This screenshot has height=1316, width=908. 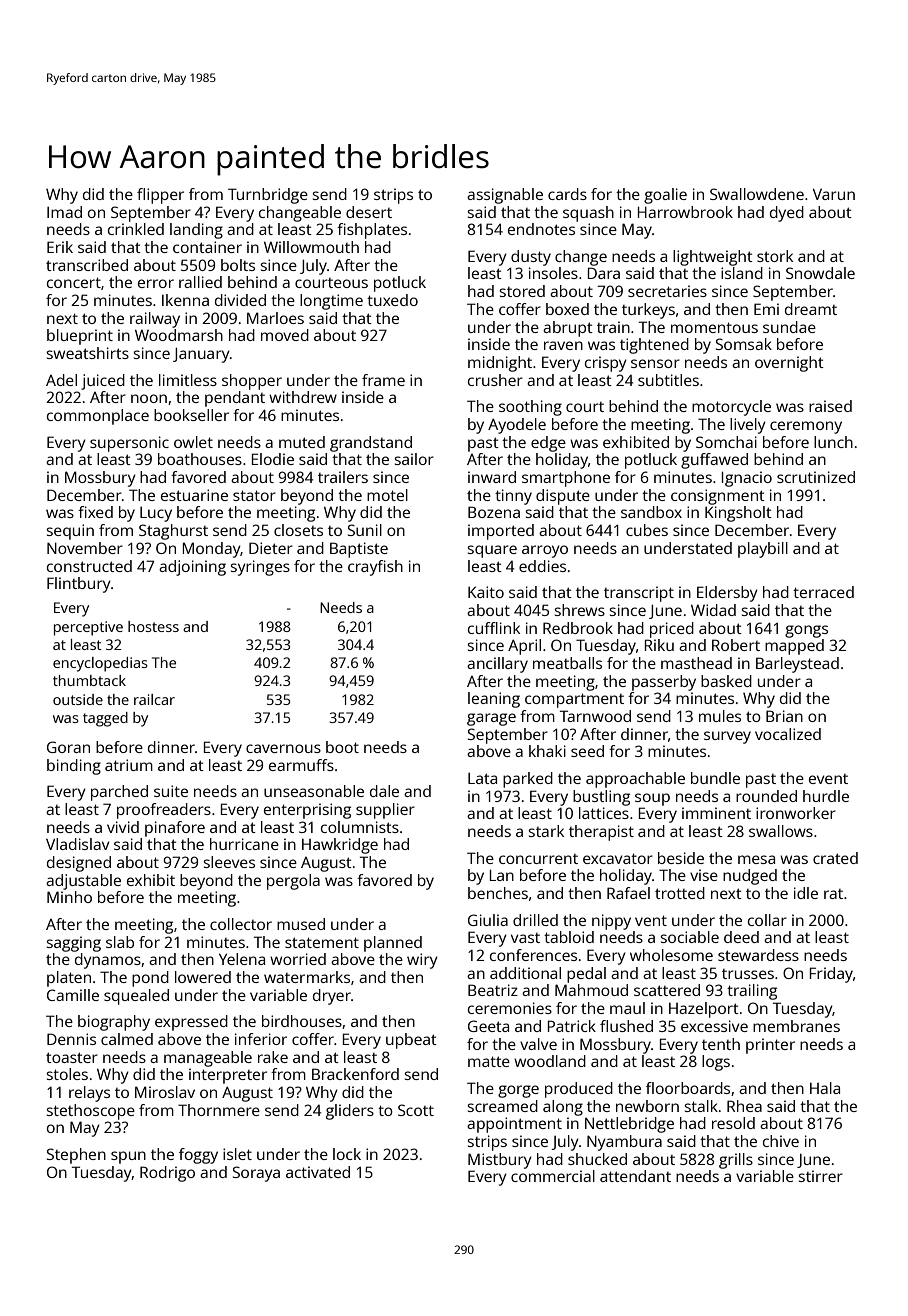 What do you see at coordinates (114, 1023) in the screenshot?
I see `biography` at bounding box center [114, 1023].
